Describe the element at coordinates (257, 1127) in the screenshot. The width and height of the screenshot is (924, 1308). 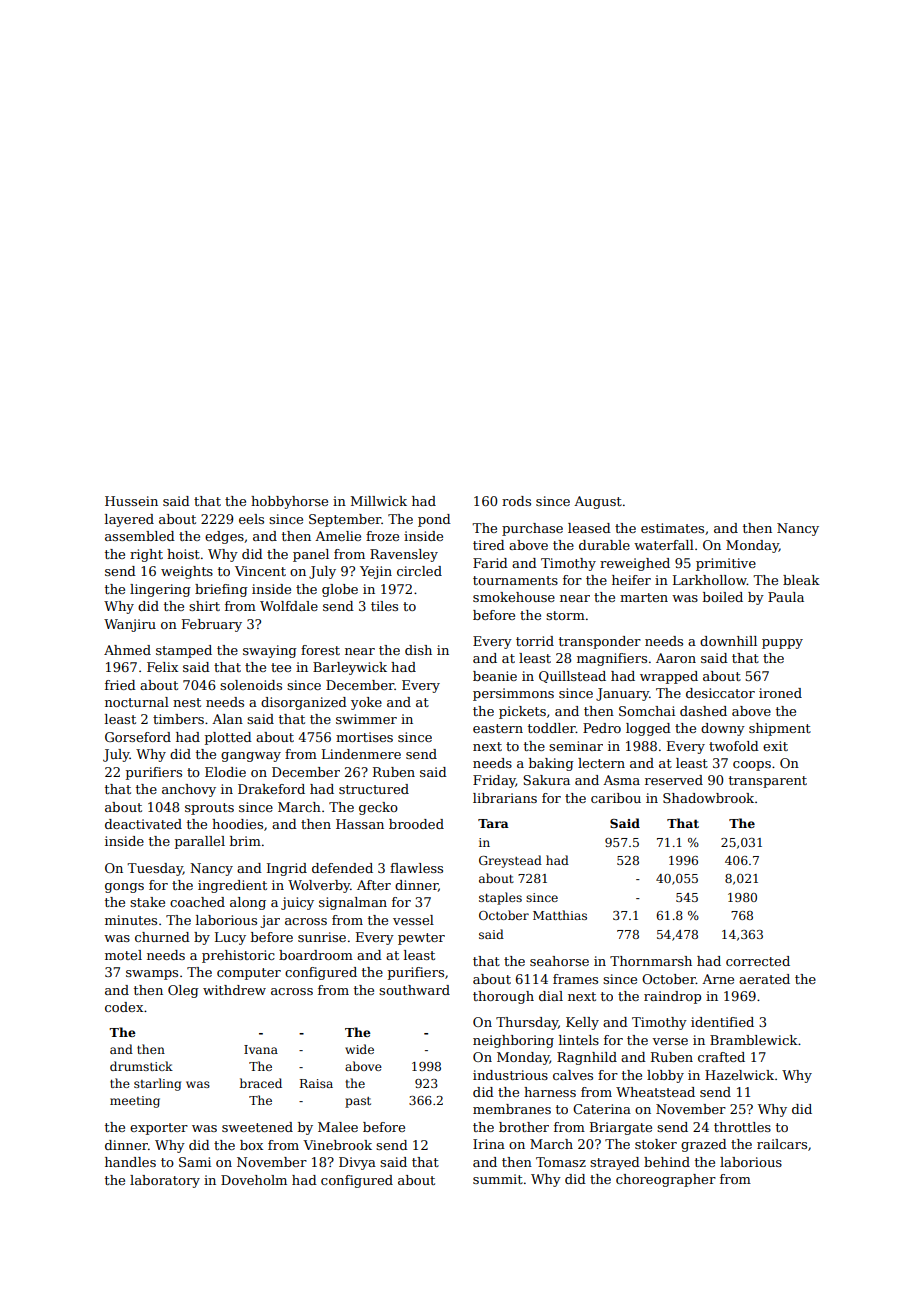
I see `sweetened` at that location.
